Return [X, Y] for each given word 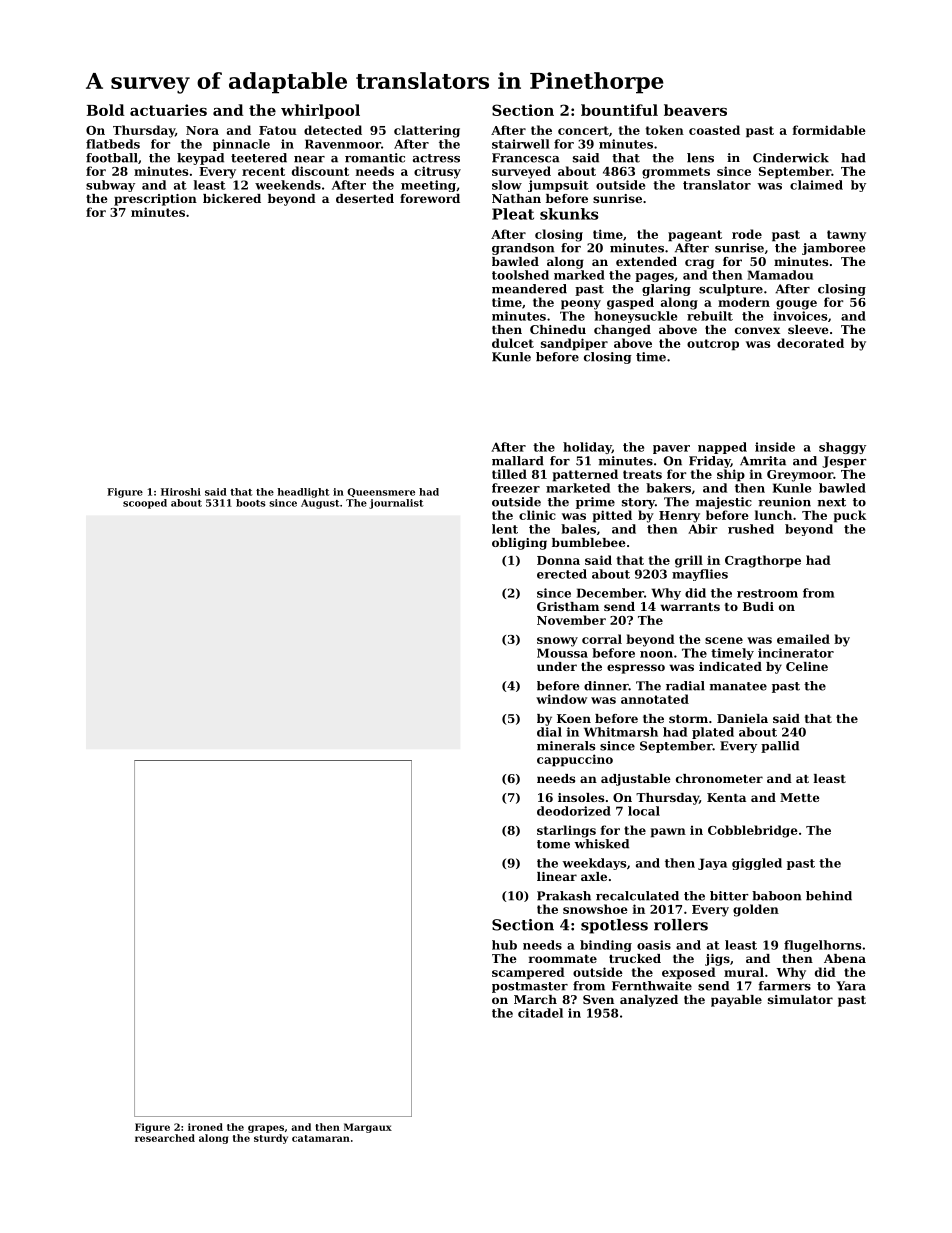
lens [700, 158]
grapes [266, 1129]
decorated [810, 343]
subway [110, 186]
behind [829, 896]
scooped [145, 504]
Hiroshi [181, 492]
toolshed [520, 275]
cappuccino [575, 760]
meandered [529, 289]
